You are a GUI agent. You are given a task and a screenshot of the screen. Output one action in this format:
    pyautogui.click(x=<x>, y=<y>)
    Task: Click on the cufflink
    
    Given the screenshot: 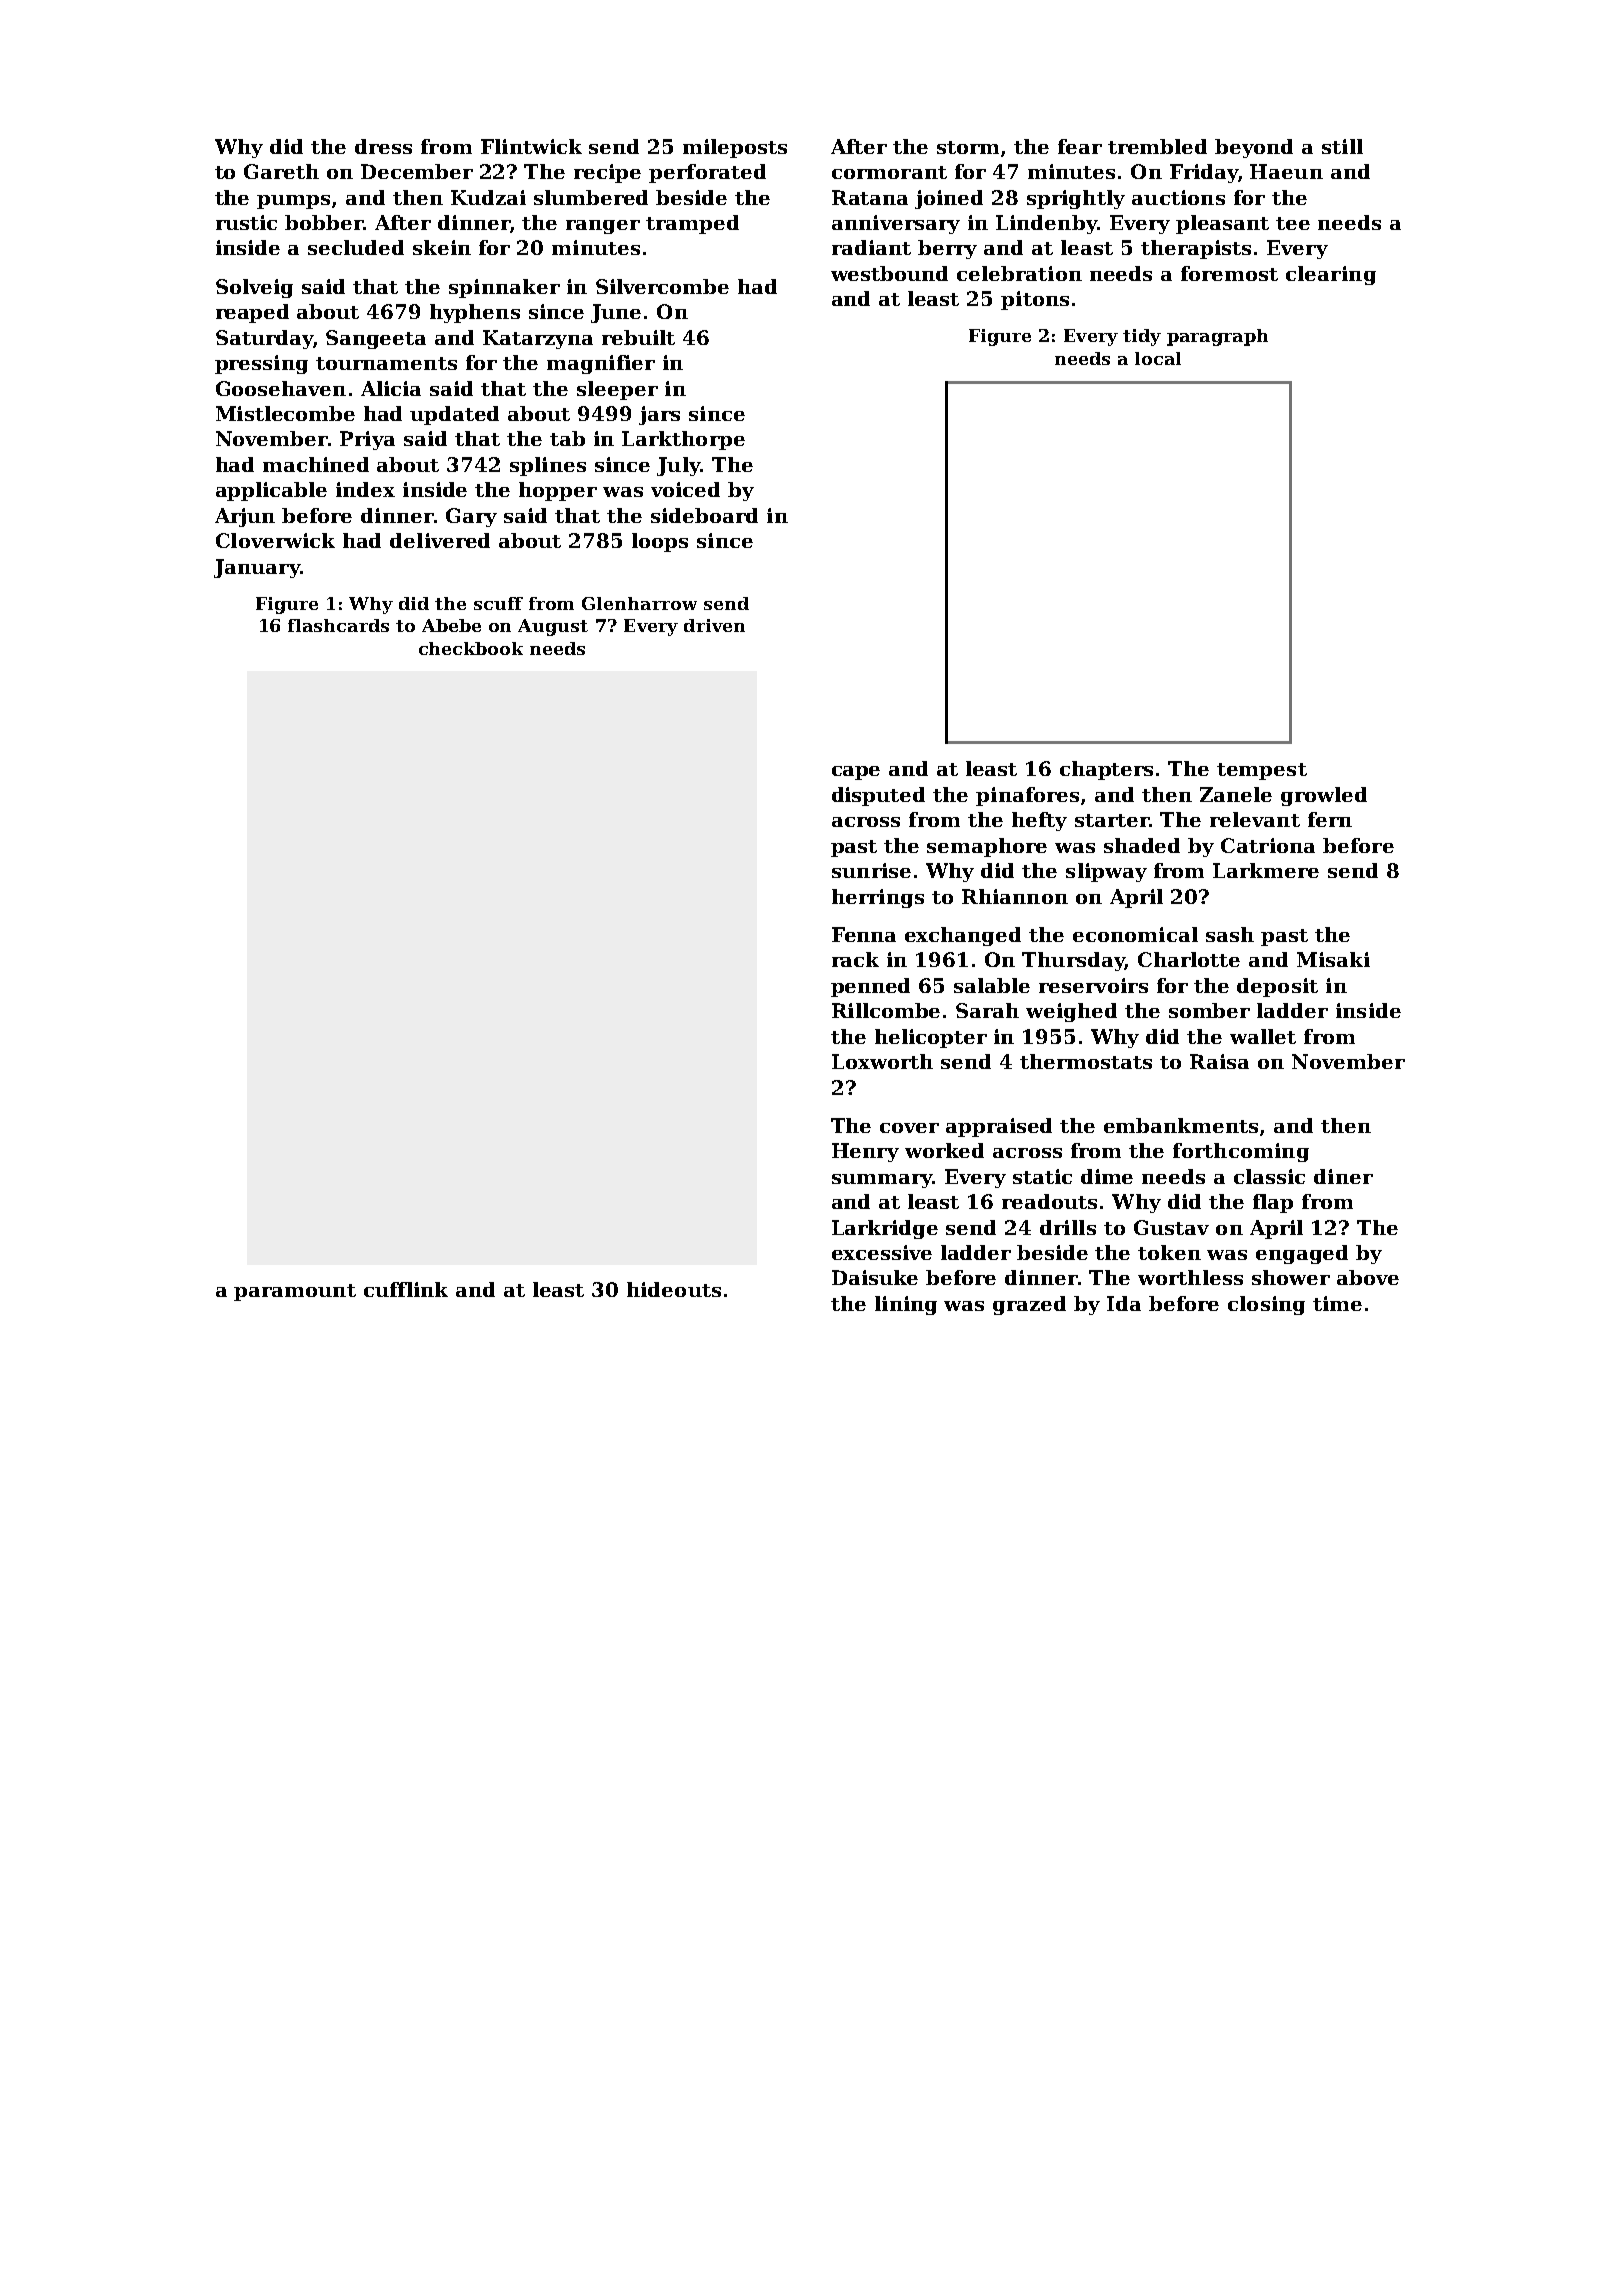 What is the action you would take?
    pyautogui.click(x=406, y=1289)
